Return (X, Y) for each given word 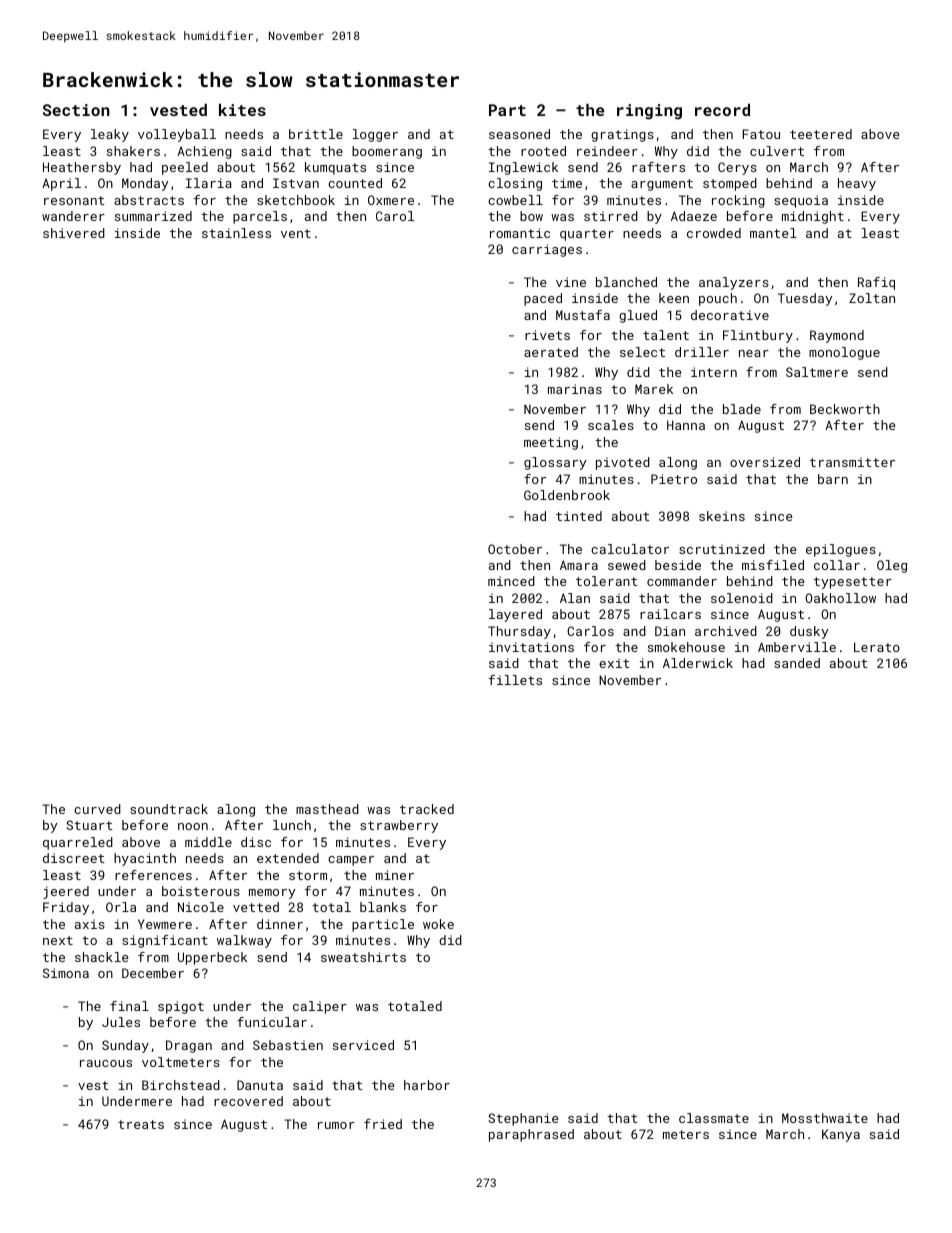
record (722, 110)
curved (97, 809)
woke (438, 924)
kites (242, 110)
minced (511, 581)
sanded (797, 663)
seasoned (519, 134)
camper (351, 861)
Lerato (877, 647)
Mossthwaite (825, 1118)
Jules (121, 1022)
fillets (515, 680)
